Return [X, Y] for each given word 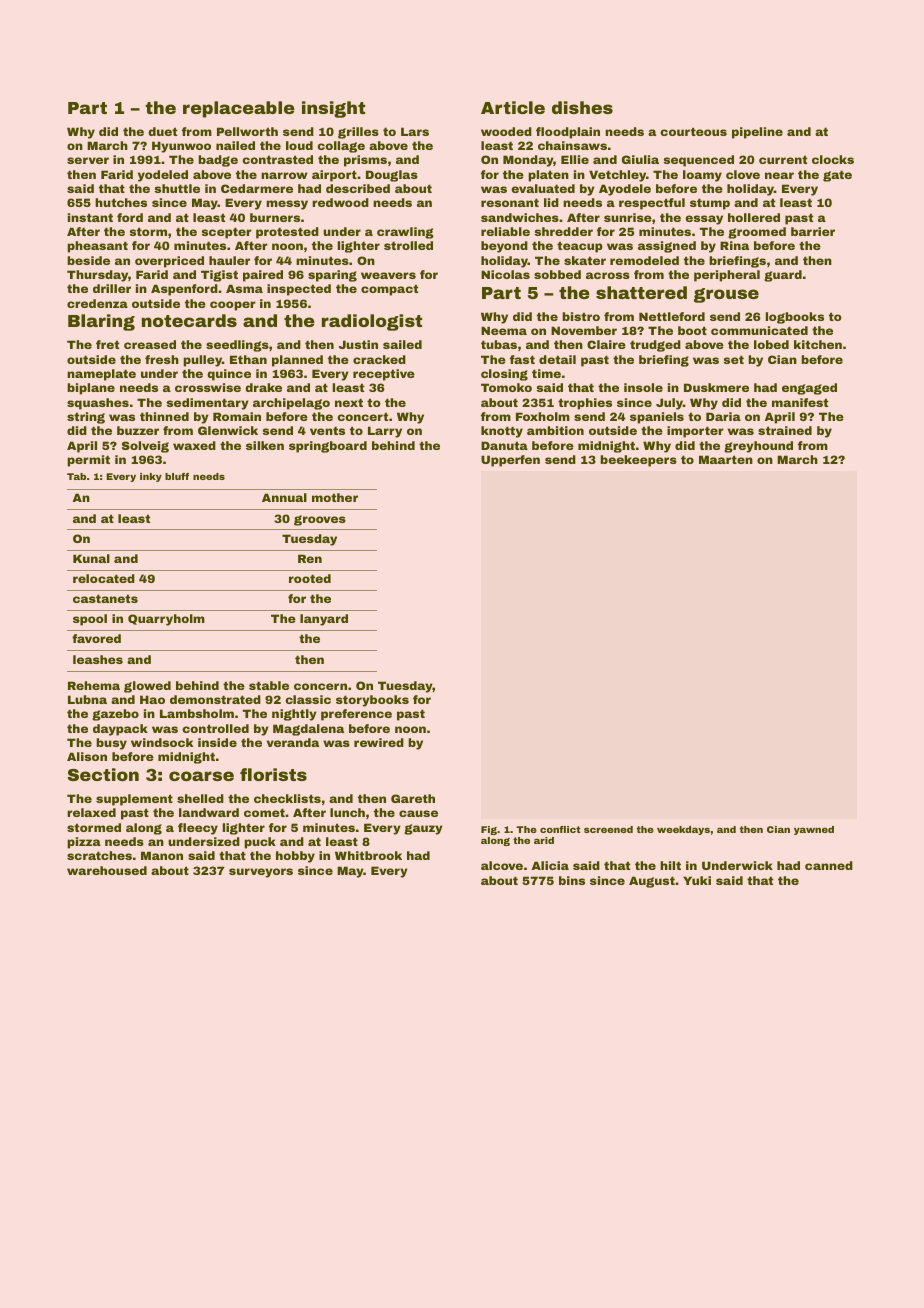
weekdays [683, 830]
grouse [726, 295]
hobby [295, 857]
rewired [379, 742]
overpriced [169, 262]
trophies [585, 404]
